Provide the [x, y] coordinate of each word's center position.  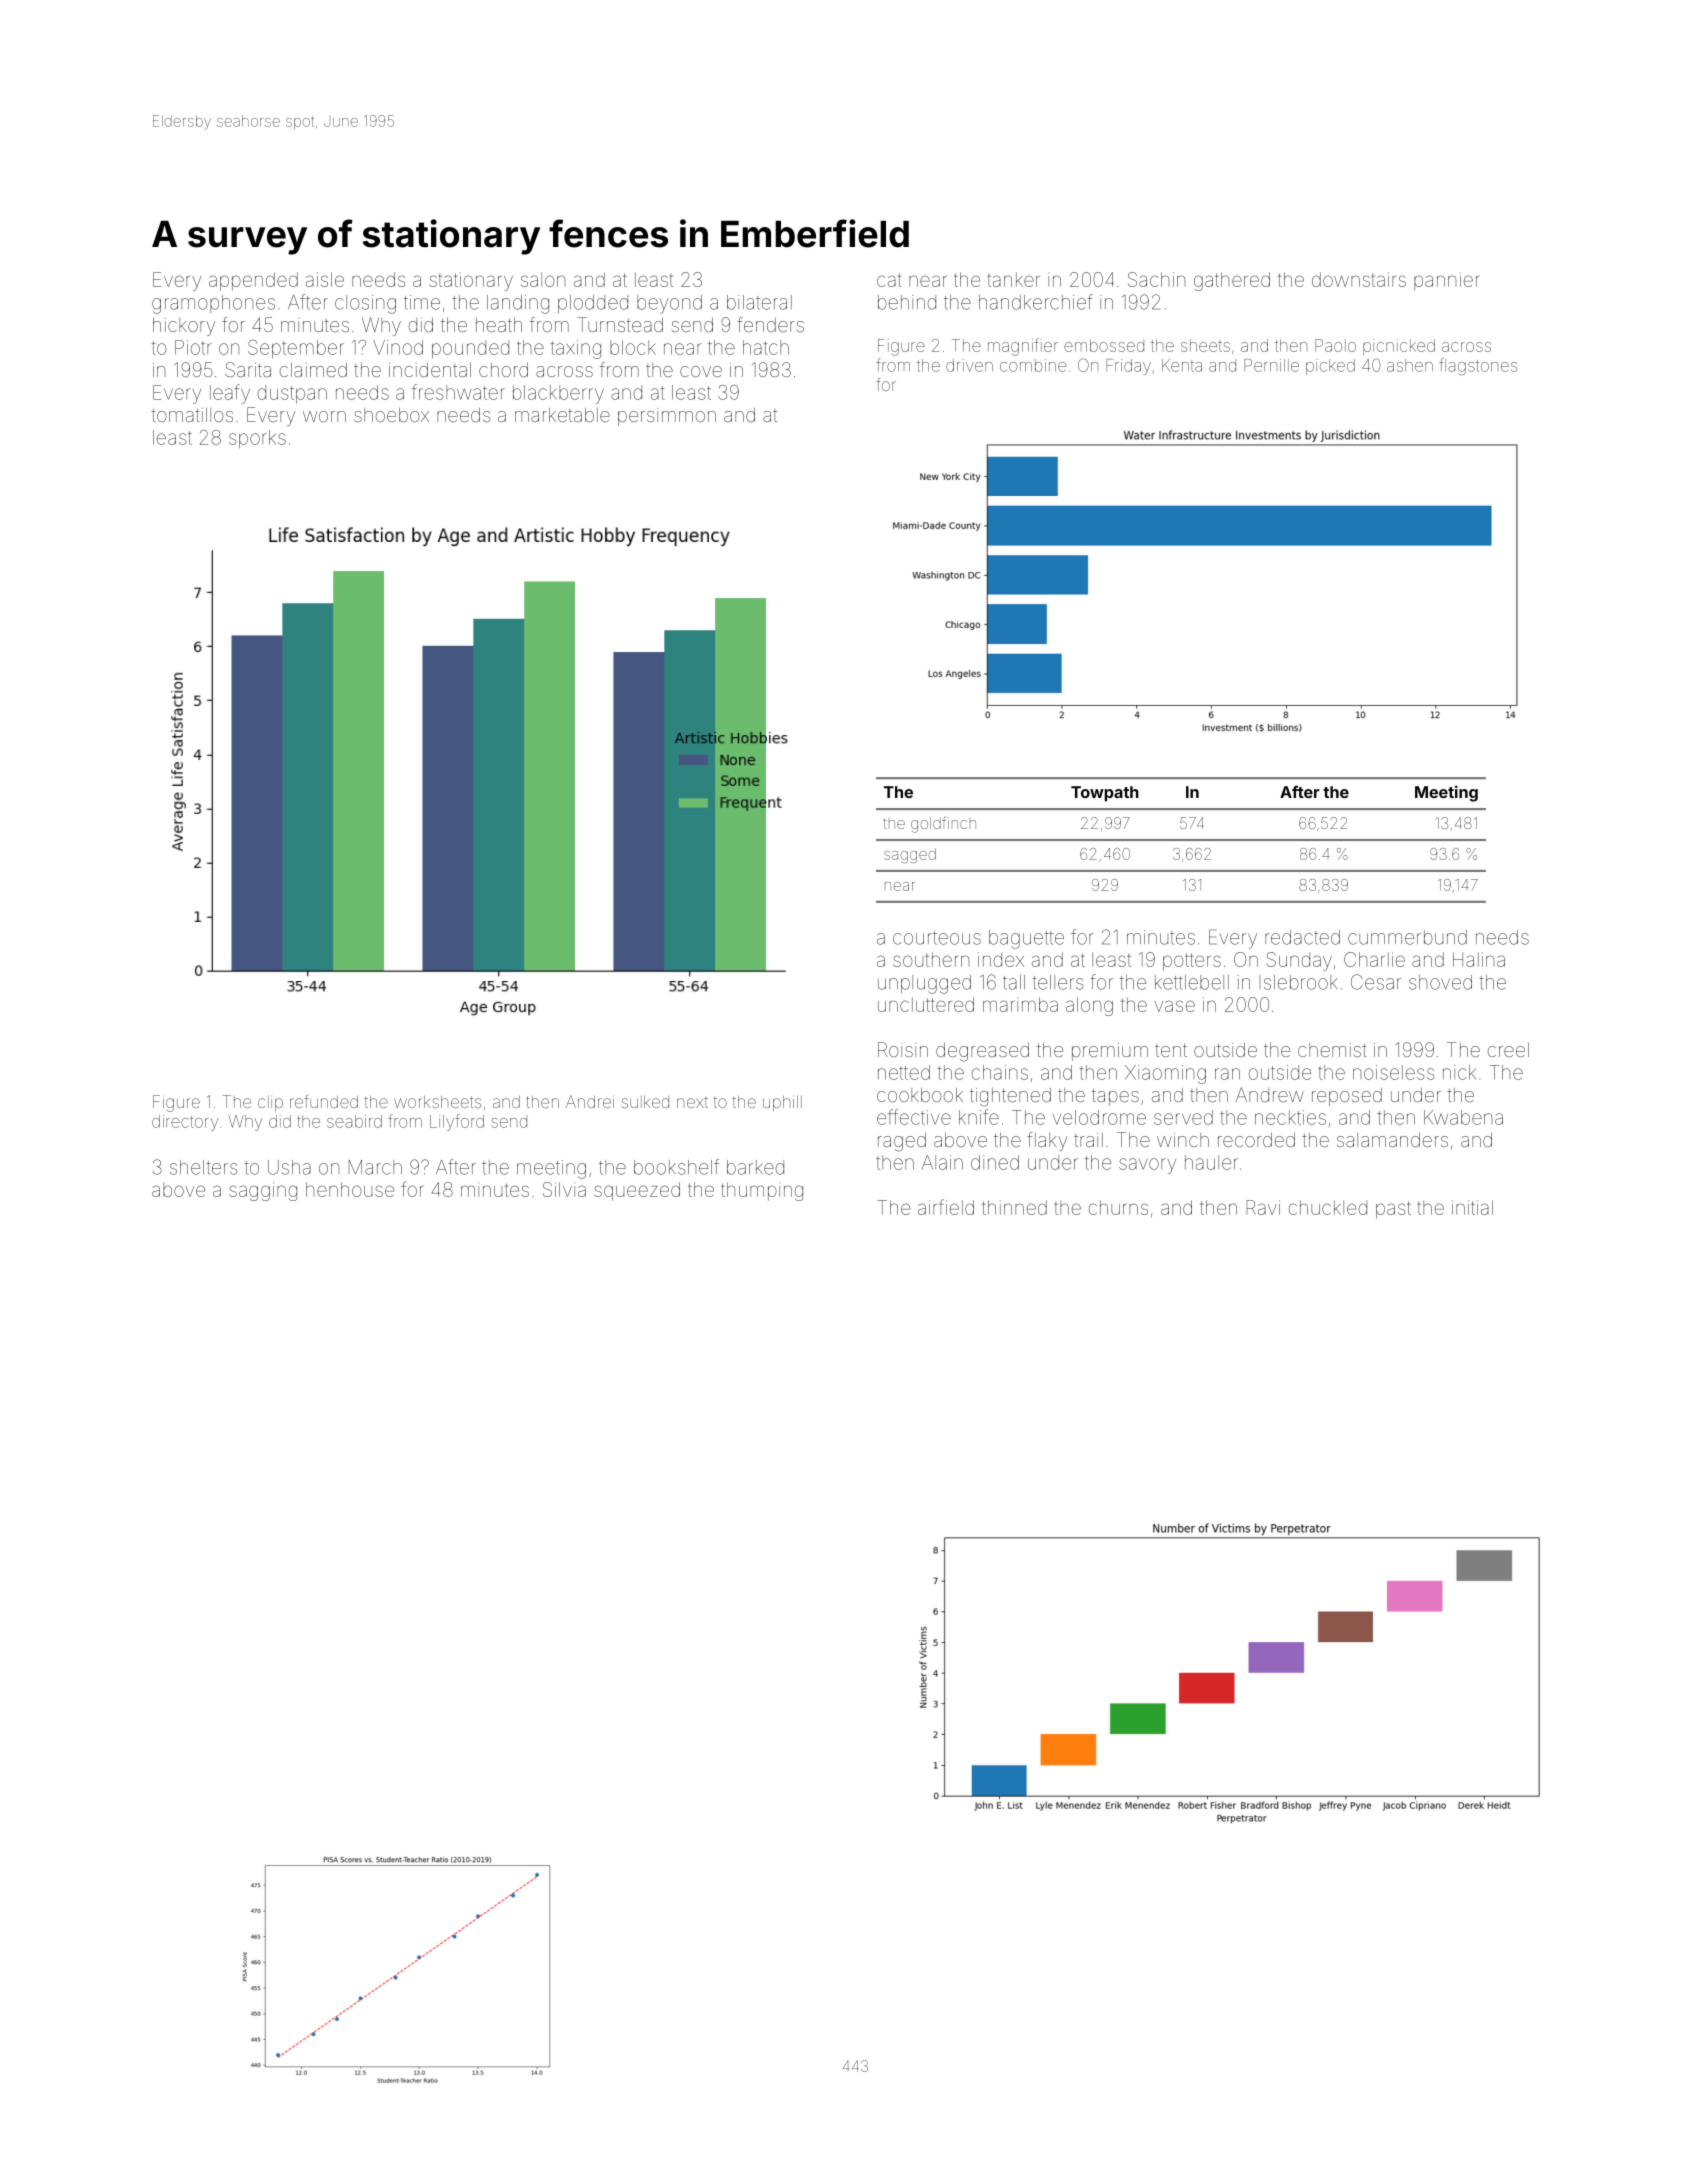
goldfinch [943, 825]
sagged [910, 855]
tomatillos [192, 415]
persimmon [667, 417]
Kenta [1182, 365]
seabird [354, 1121]
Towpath [1105, 794]
